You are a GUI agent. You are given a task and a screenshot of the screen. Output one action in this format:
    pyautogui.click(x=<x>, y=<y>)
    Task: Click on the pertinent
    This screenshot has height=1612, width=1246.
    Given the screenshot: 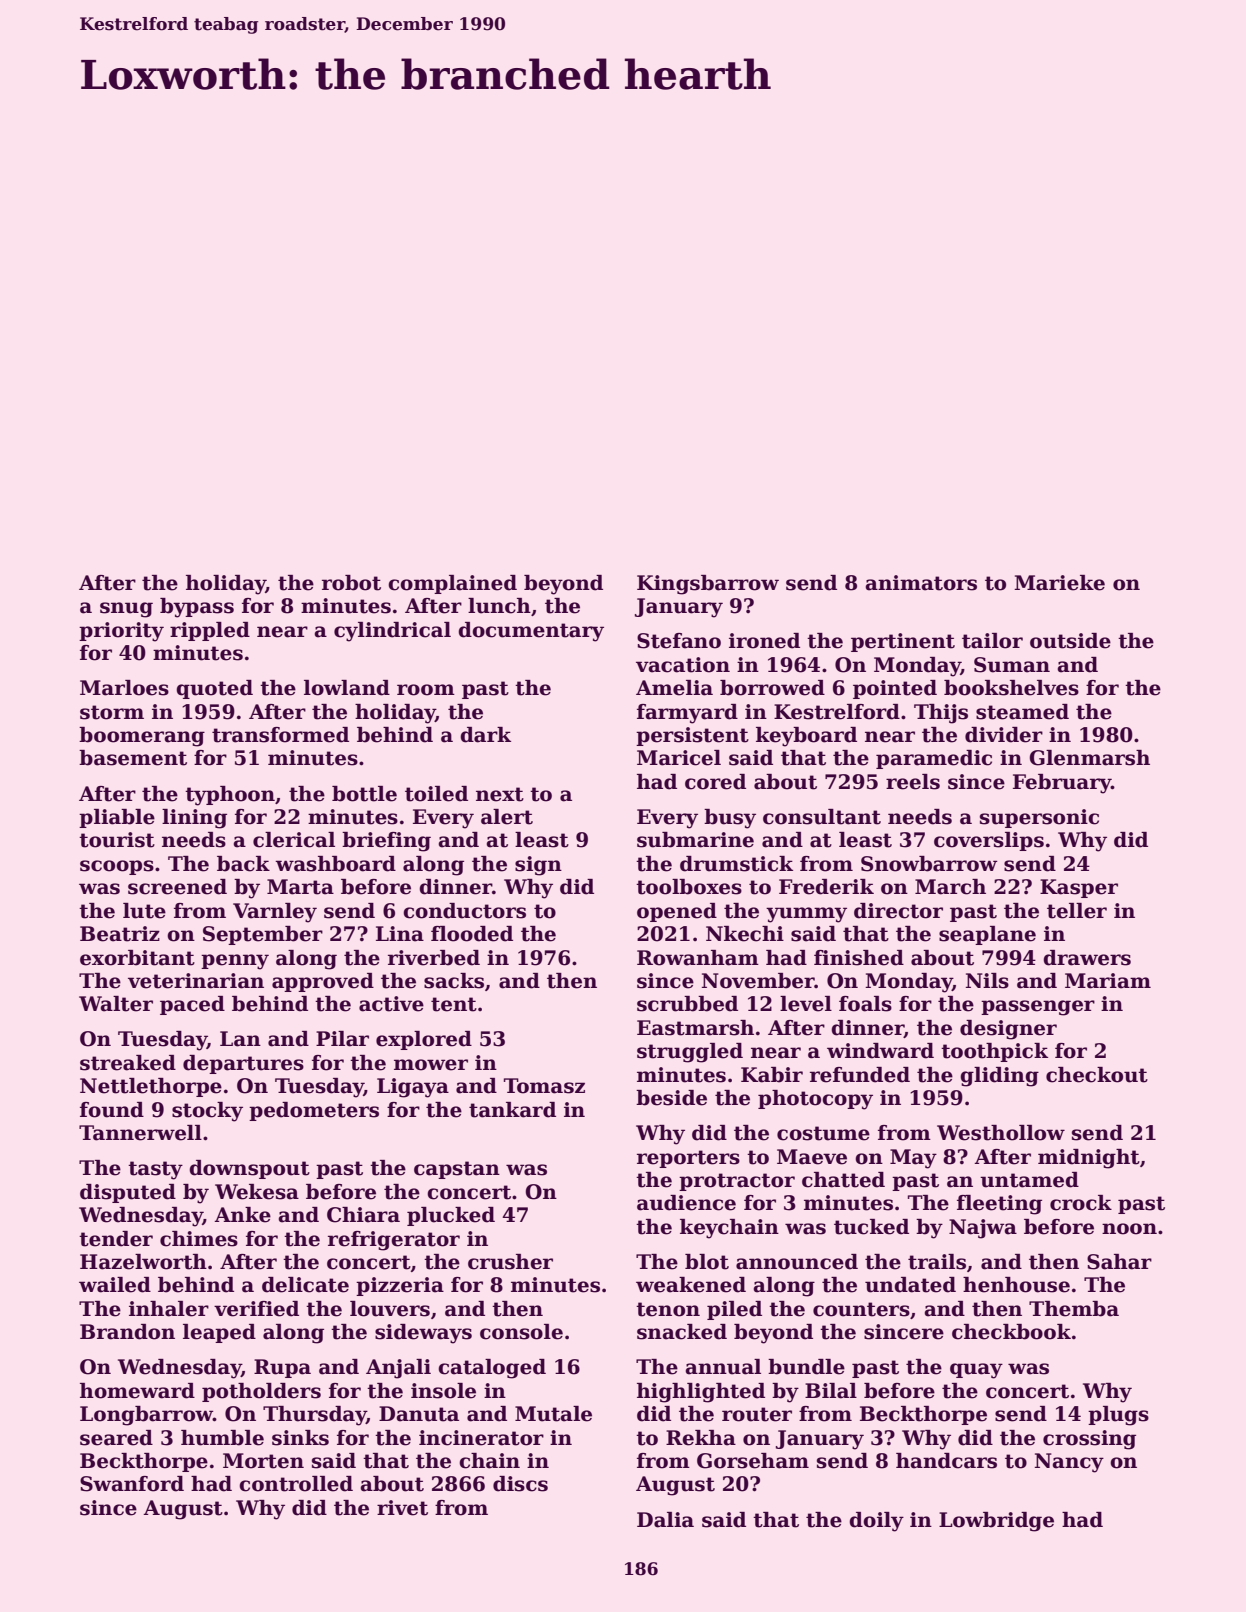 What is the action you would take?
    pyautogui.click(x=903, y=642)
